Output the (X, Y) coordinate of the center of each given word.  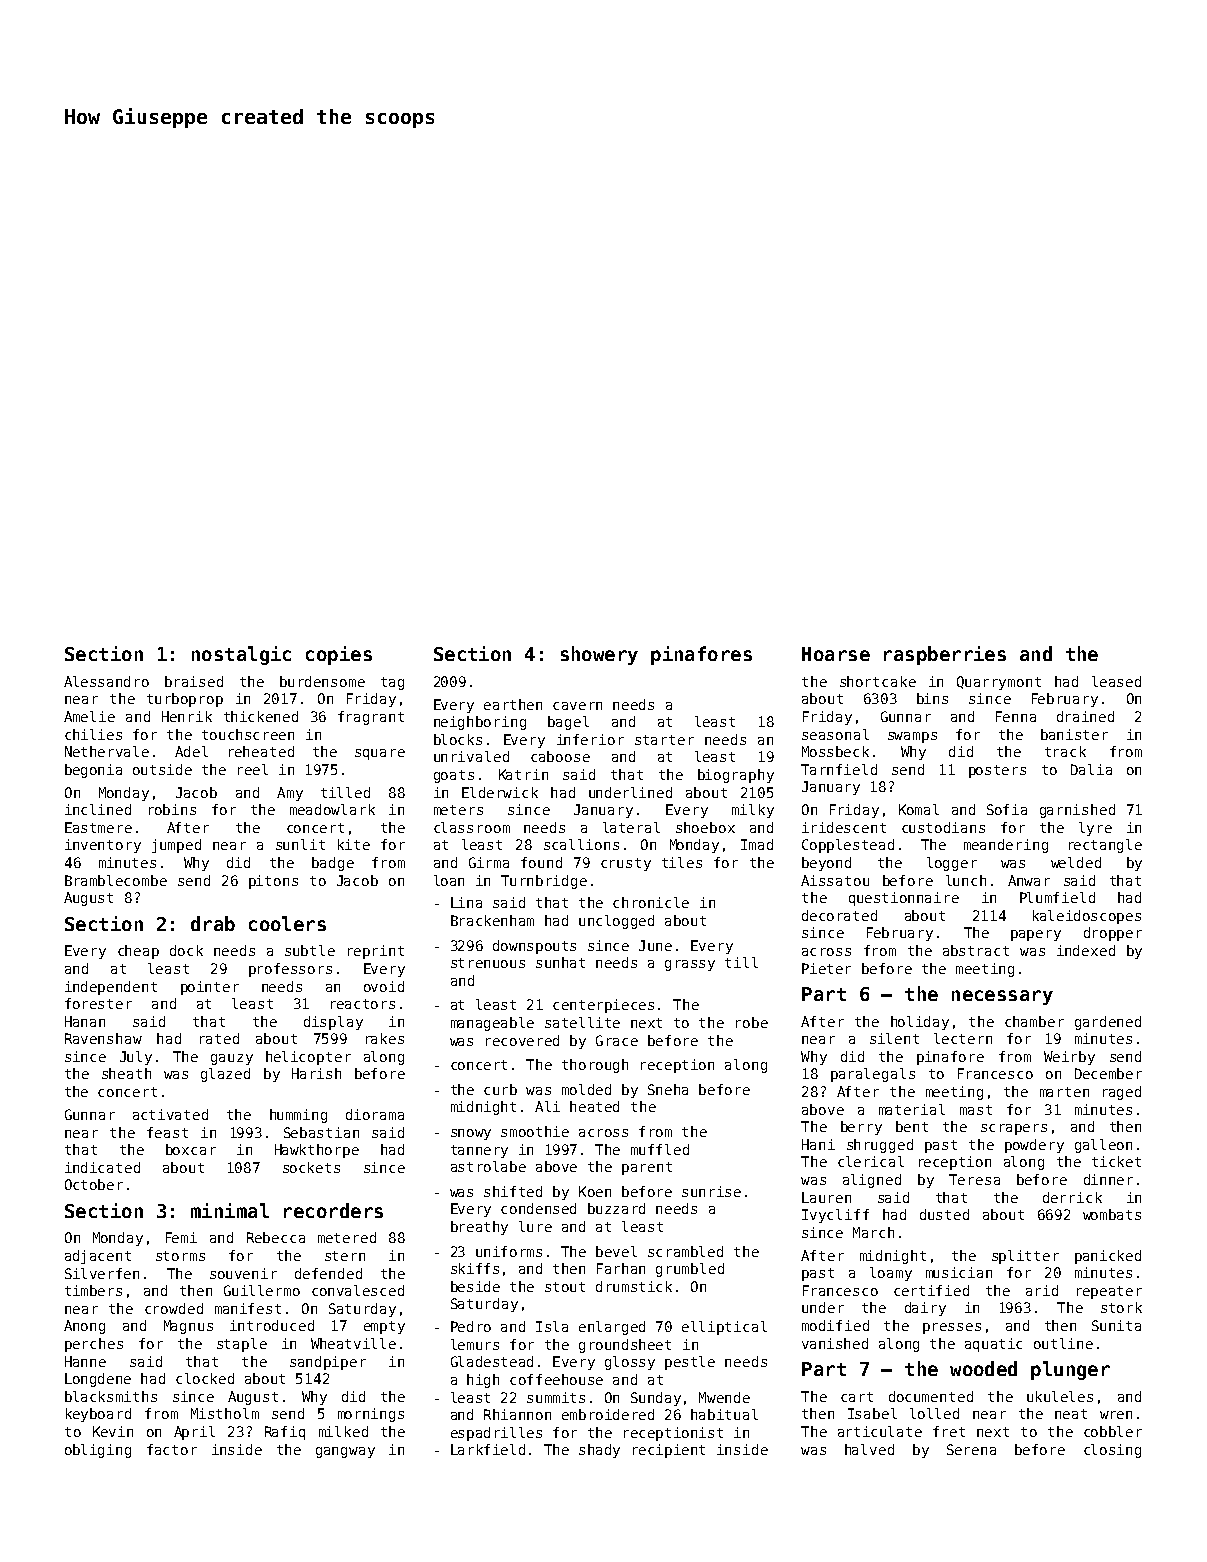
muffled (660, 1149)
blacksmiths (111, 1396)
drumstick (634, 1286)
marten (1064, 1092)
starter (664, 740)
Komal (919, 809)
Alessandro (106, 681)
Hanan (85, 1021)
